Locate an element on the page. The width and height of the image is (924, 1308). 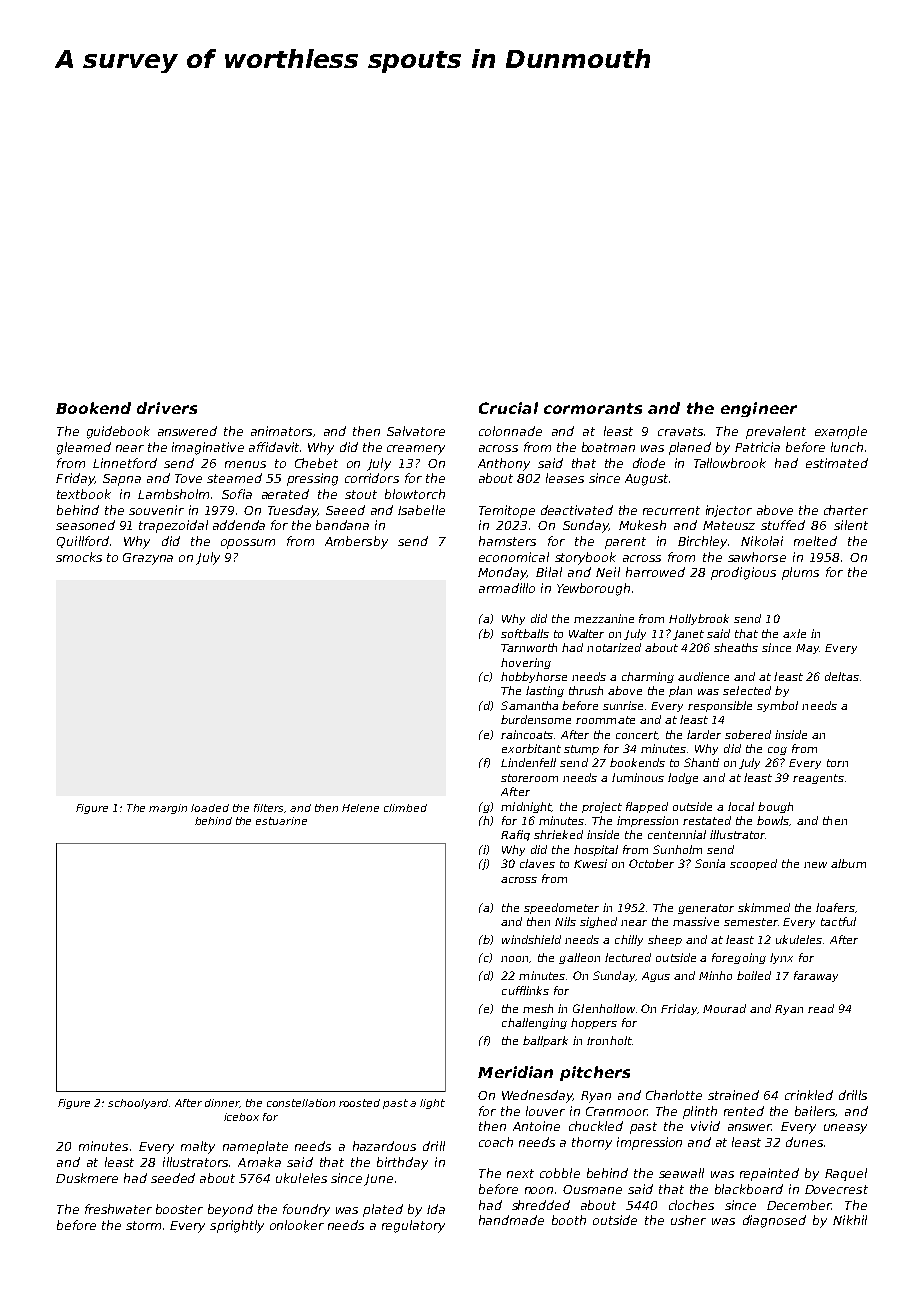
melted is located at coordinates (815, 541).
